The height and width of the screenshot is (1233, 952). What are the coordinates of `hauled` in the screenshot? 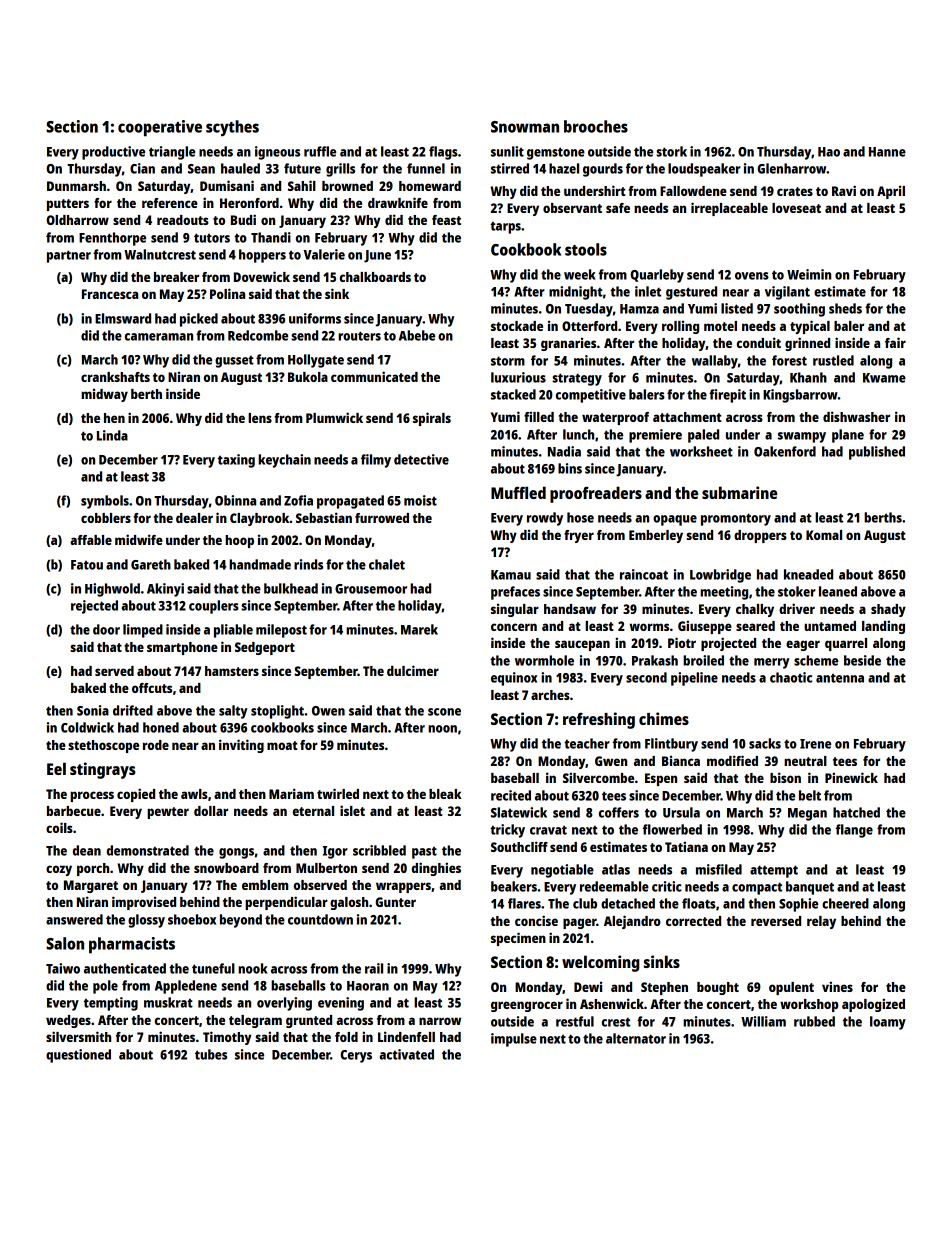 It's located at (240, 168).
